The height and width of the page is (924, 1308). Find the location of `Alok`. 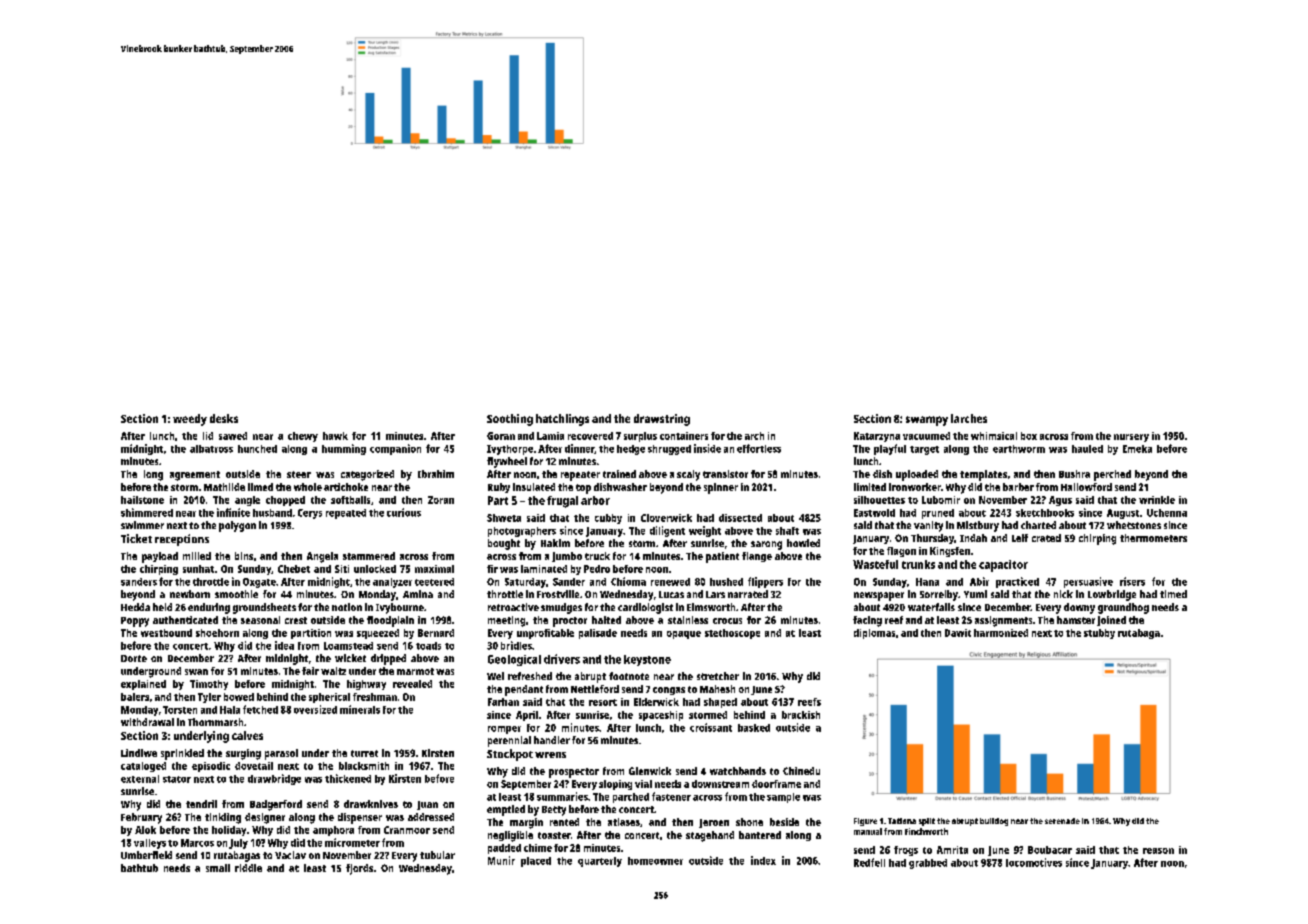

Alok is located at coordinates (145, 830).
